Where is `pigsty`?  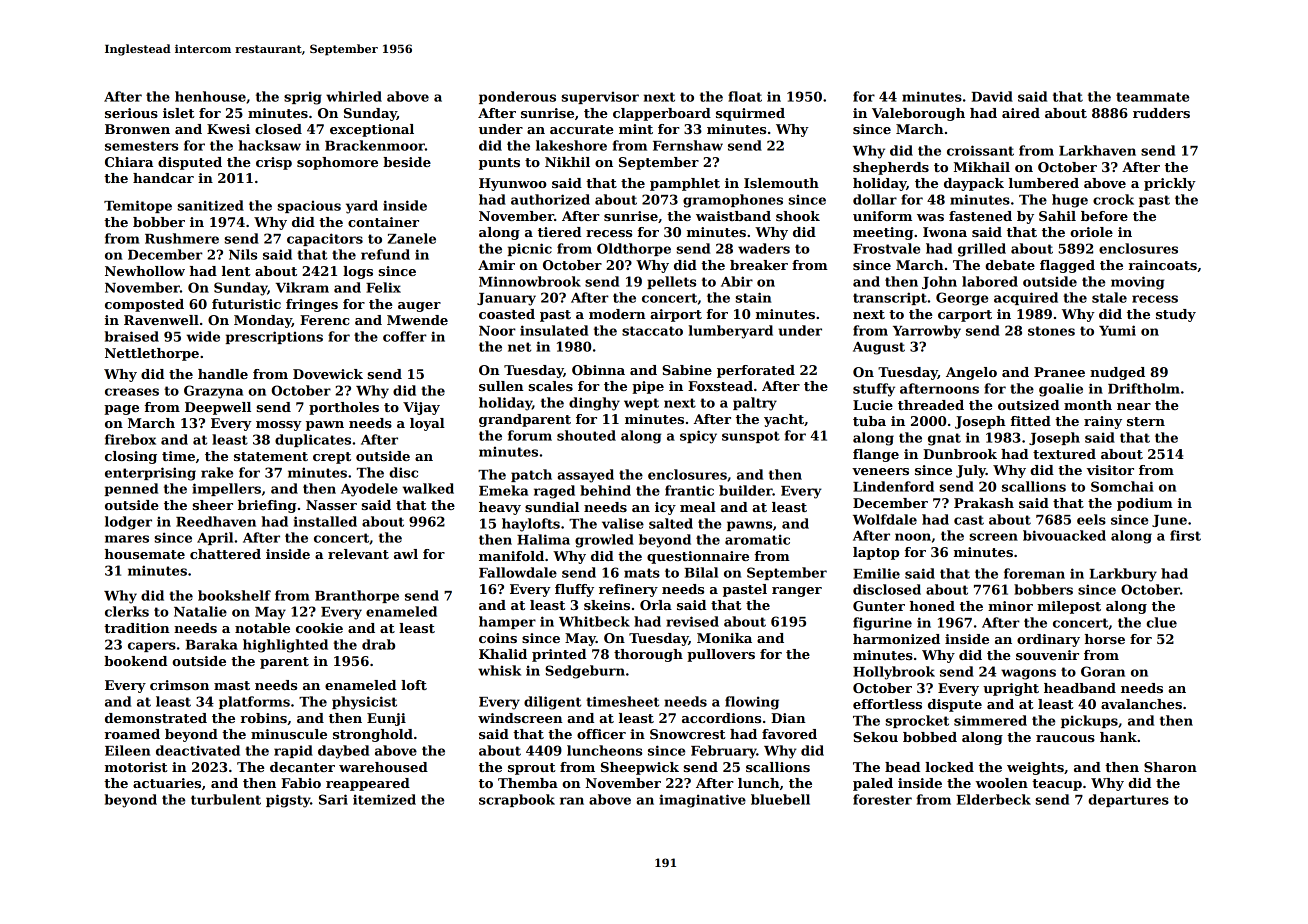 pigsty is located at coordinates (288, 801).
